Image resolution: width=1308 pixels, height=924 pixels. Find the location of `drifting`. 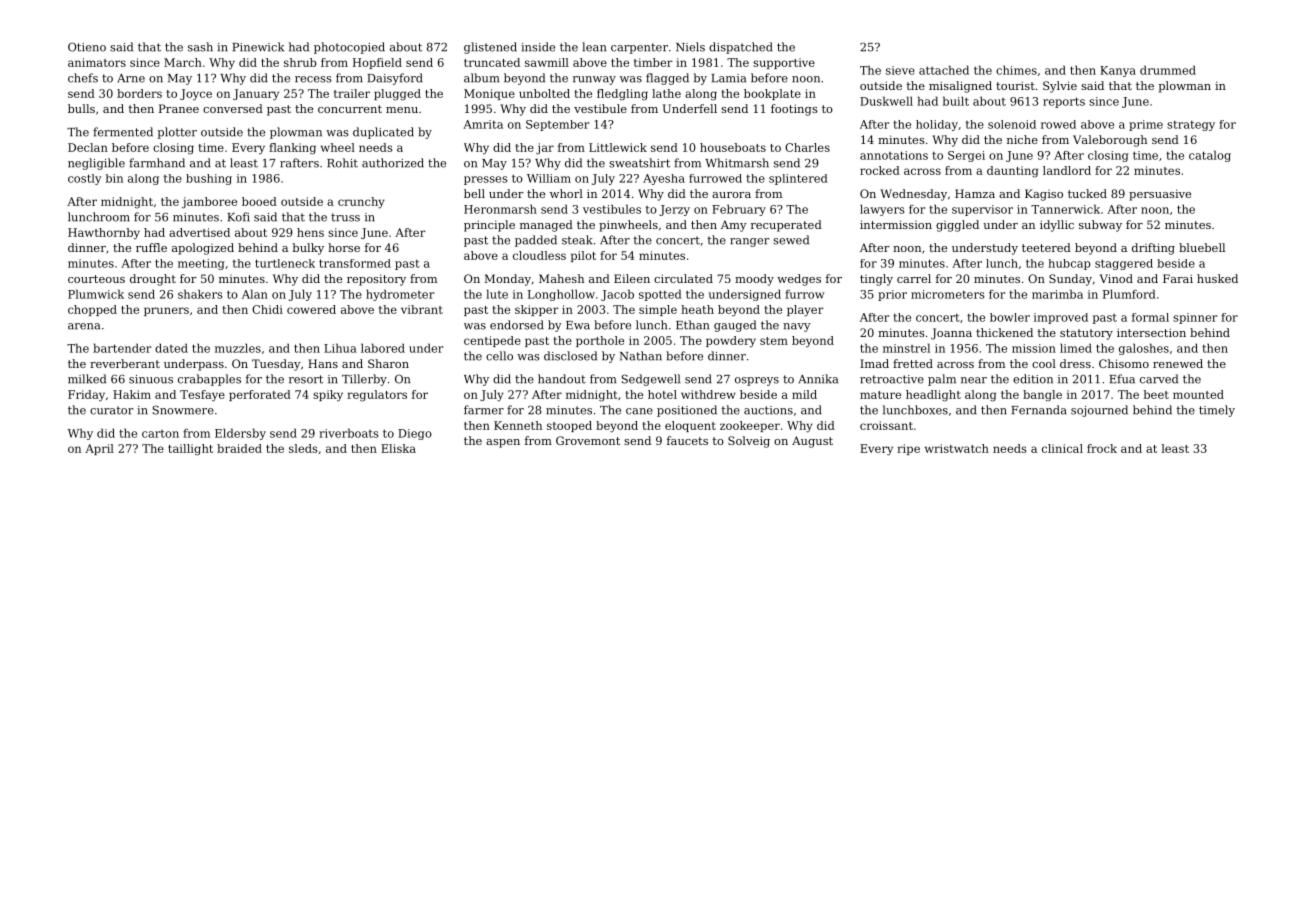

drifting is located at coordinates (1153, 249).
